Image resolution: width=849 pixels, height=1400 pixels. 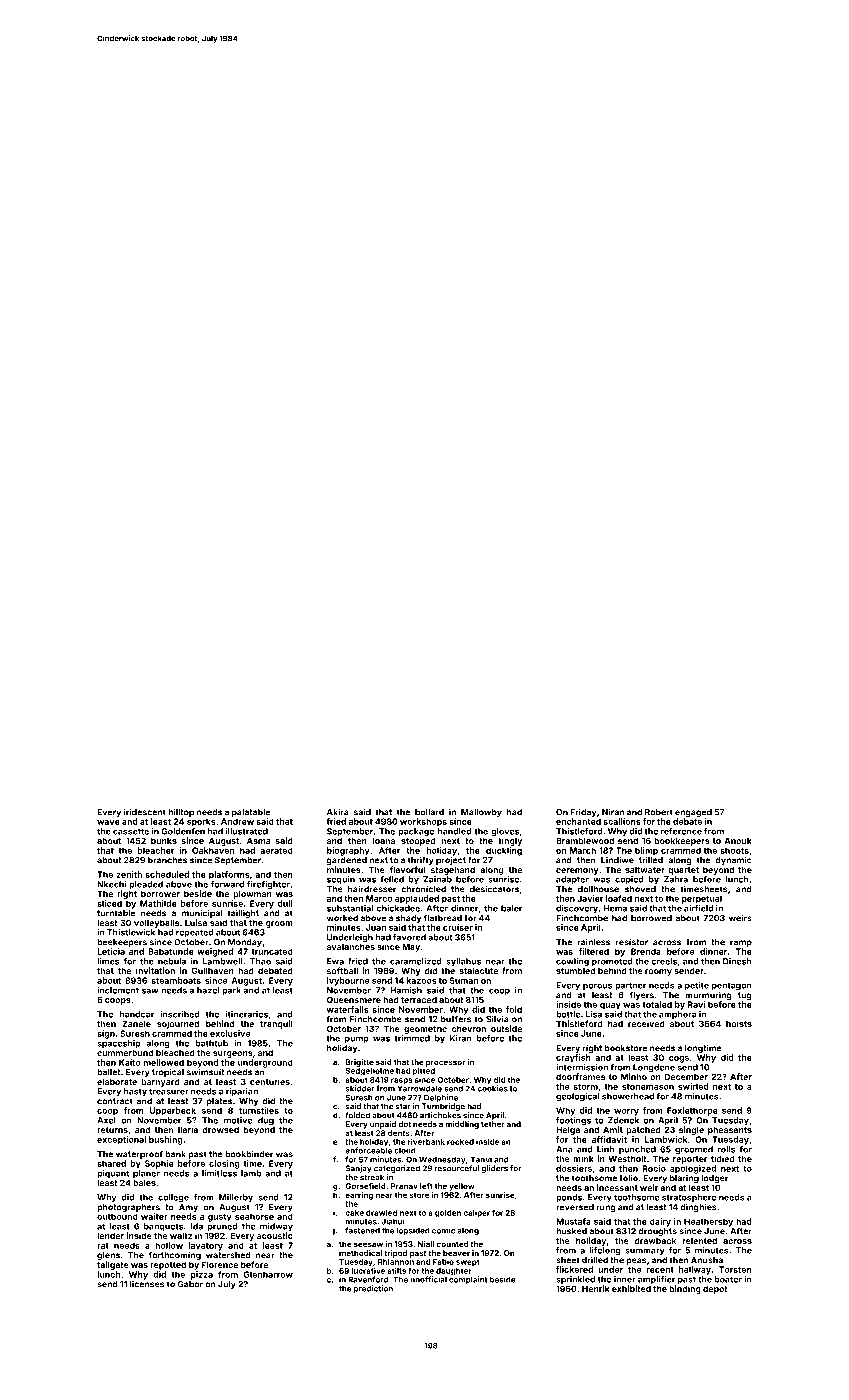 I want to click on rocked, so click(x=460, y=1142).
